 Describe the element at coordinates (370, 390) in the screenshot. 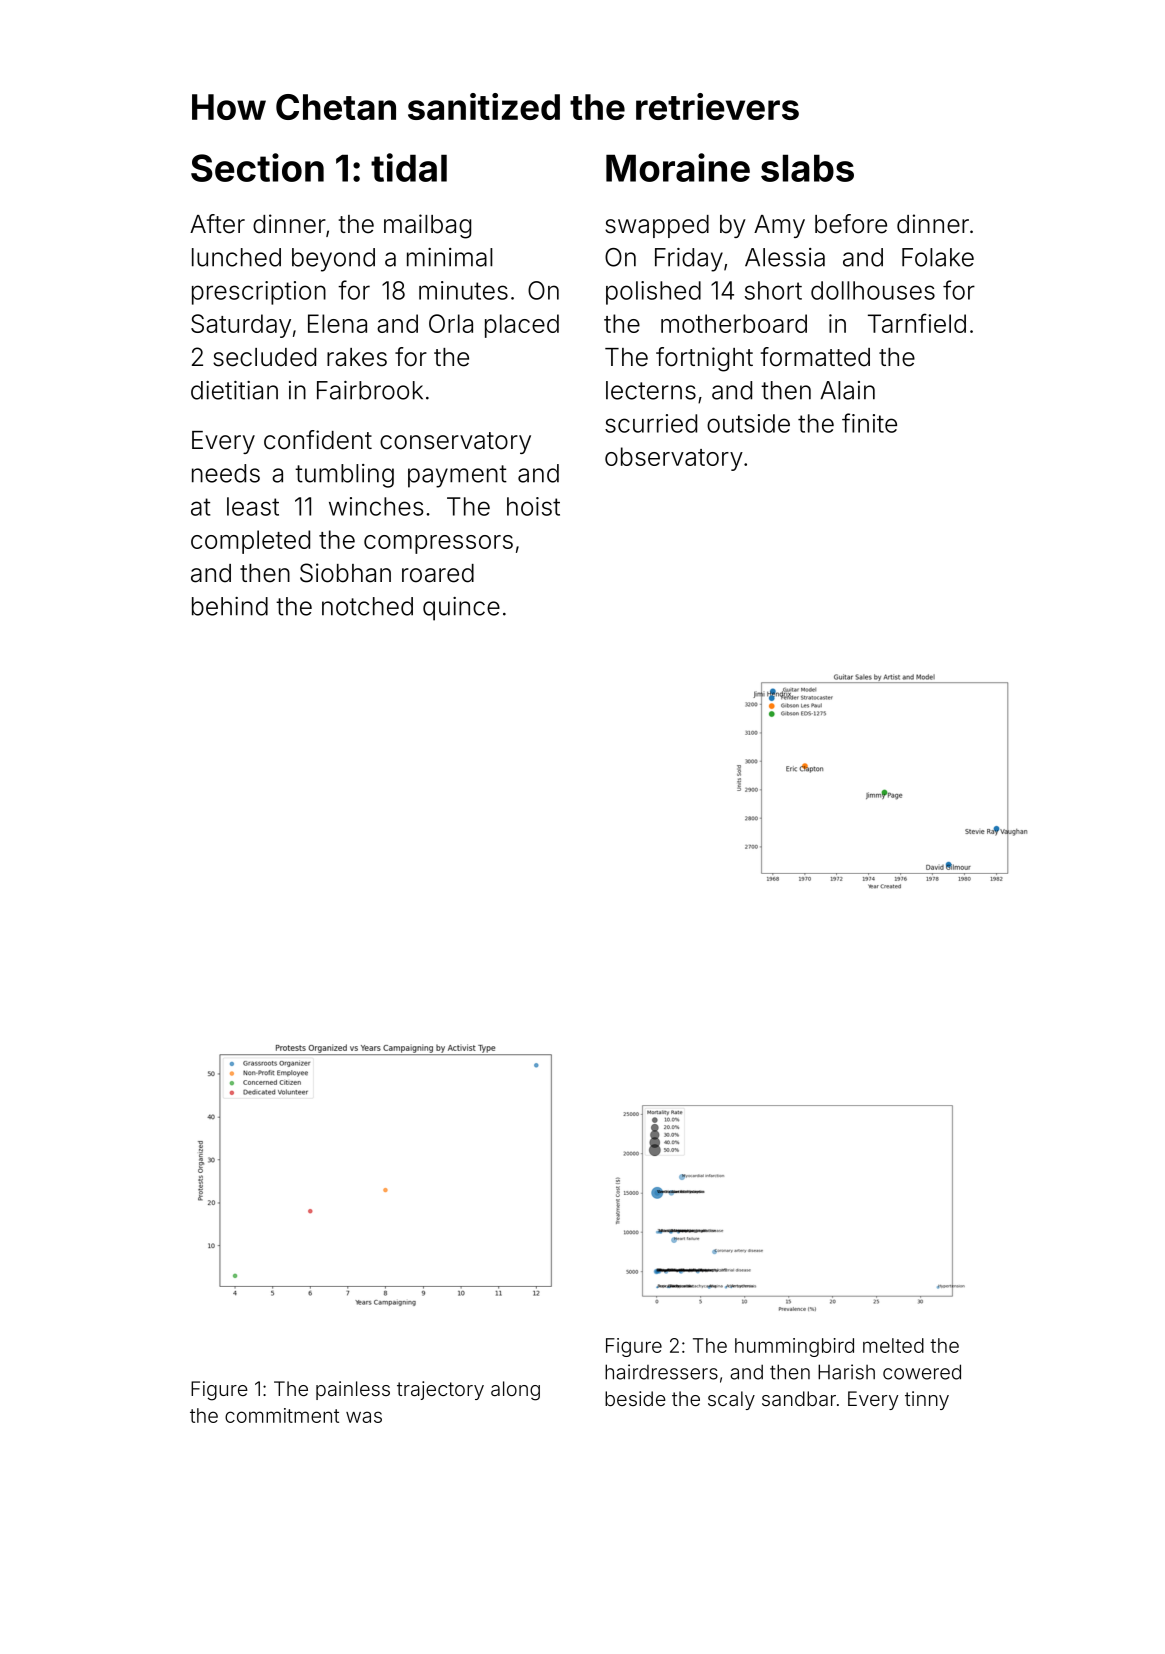

I see `Fairbrook` at that location.
